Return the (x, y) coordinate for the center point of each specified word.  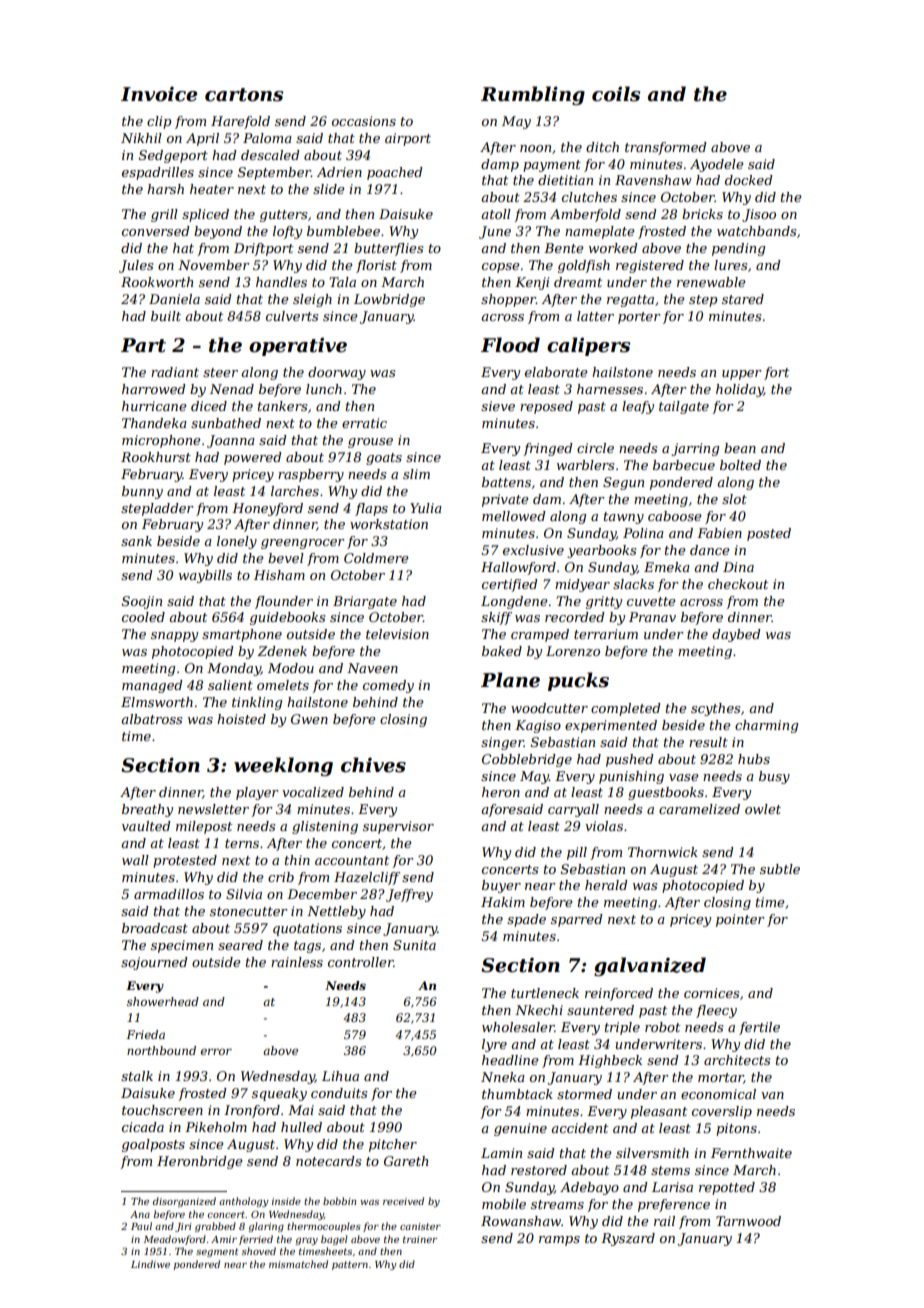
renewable (711, 282)
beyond (218, 232)
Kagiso (538, 726)
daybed (736, 635)
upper (742, 375)
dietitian (565, 180)
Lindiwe (150, 1264)
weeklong (283, 766)
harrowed (153, 389)
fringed (547, 449)
